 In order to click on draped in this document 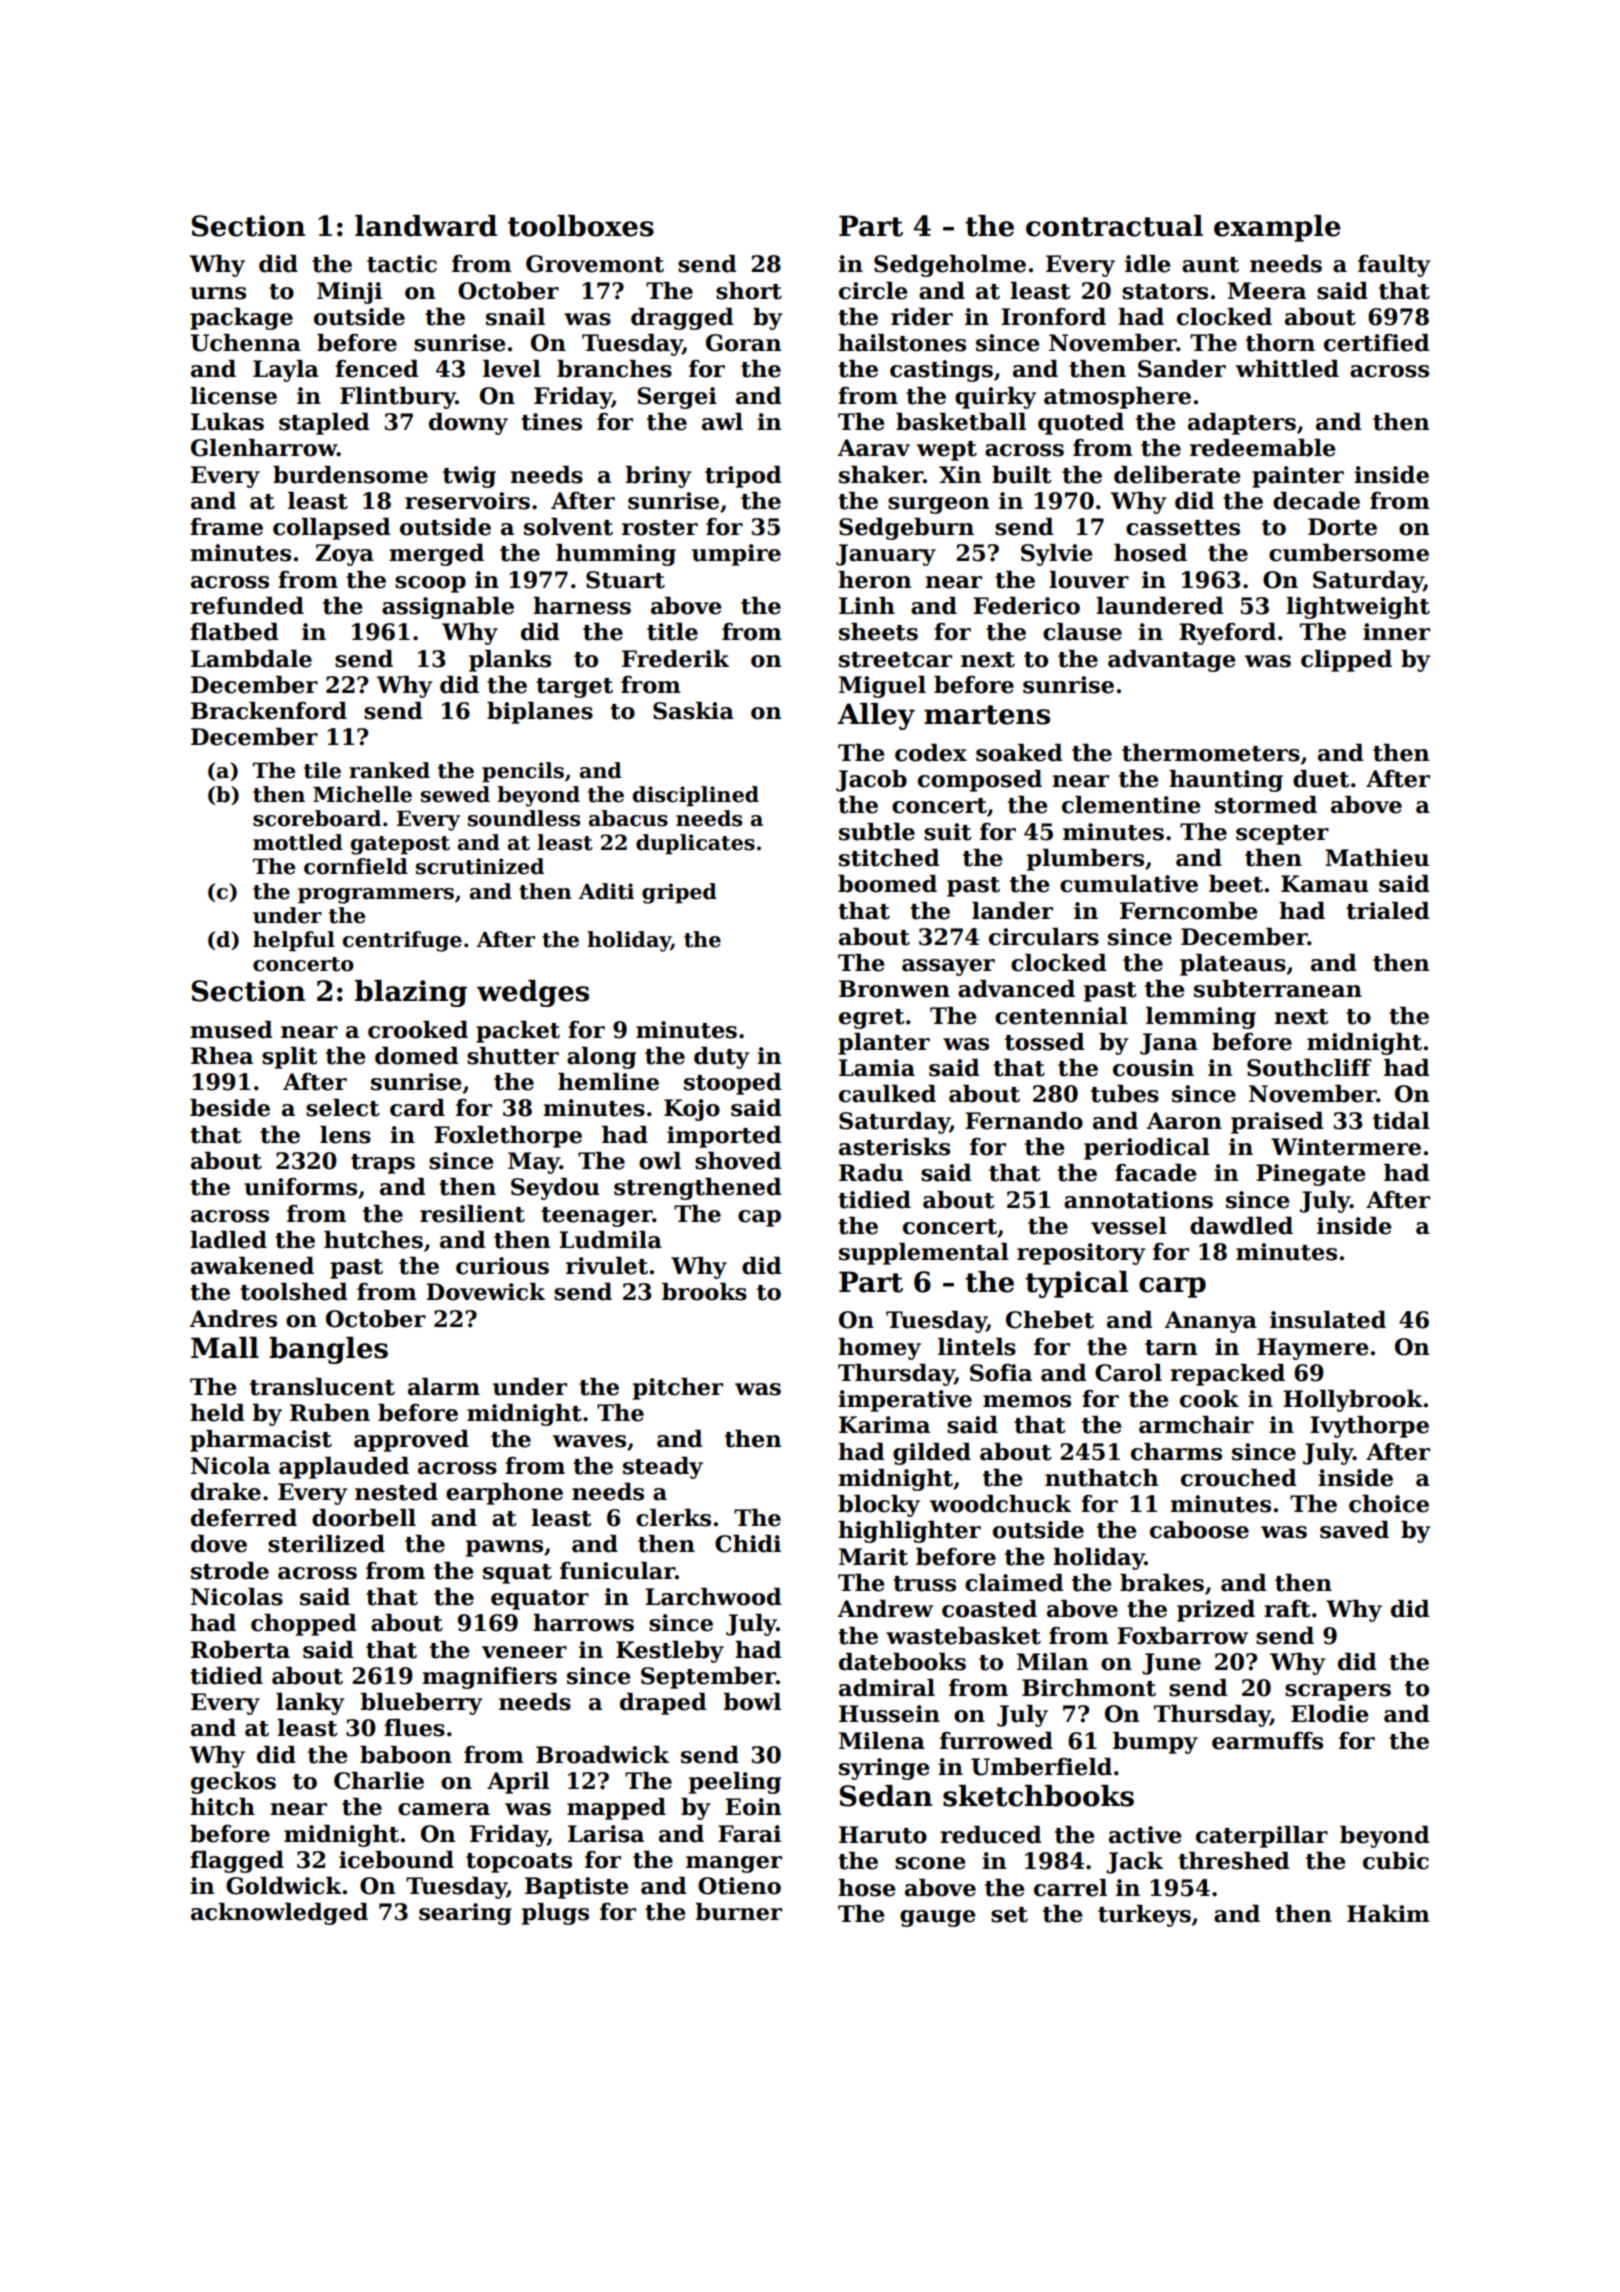, I will do `click(663, 1704)`.
